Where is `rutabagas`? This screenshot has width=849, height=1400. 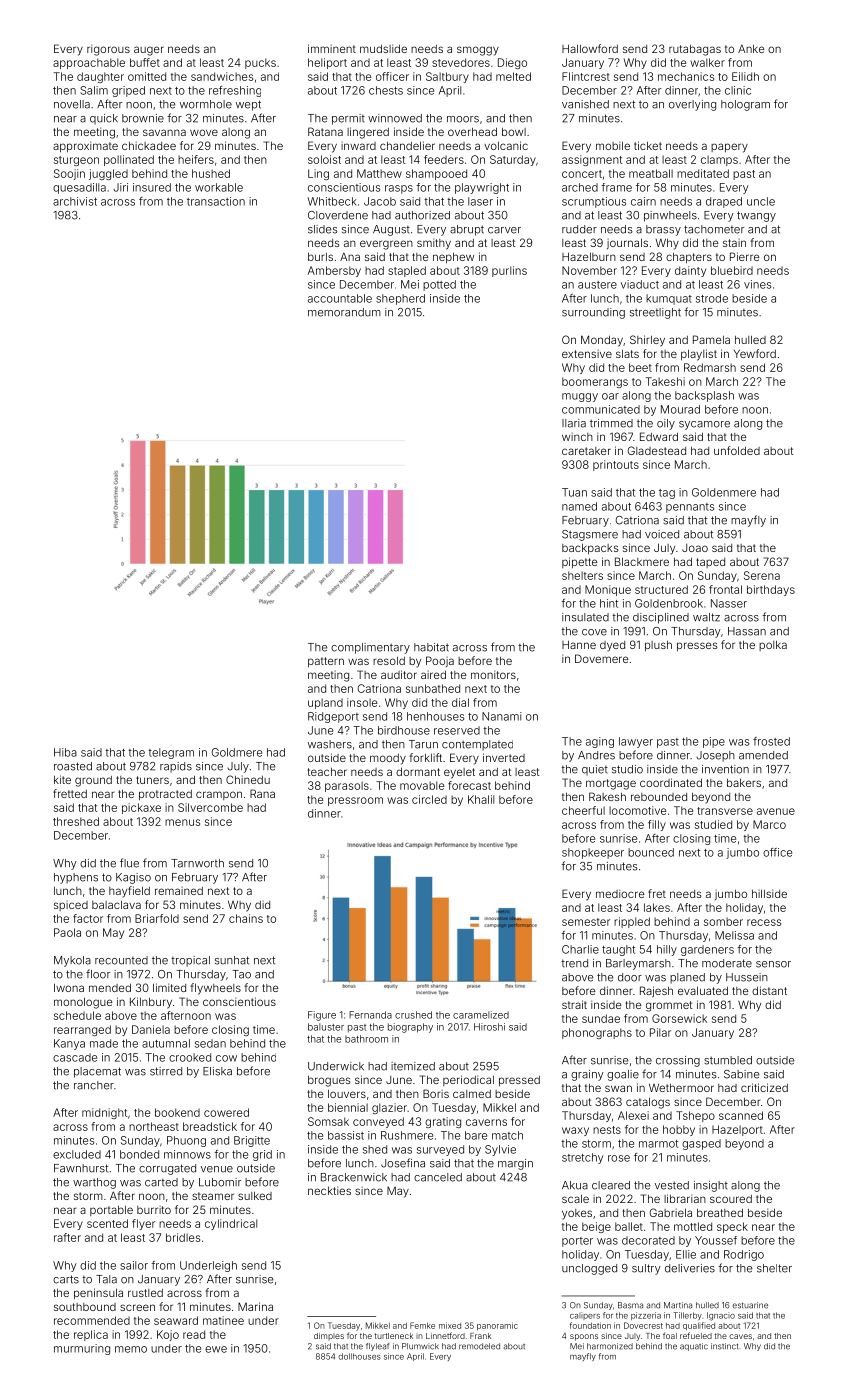
rutabagas is located at coordinates (695, 50).
